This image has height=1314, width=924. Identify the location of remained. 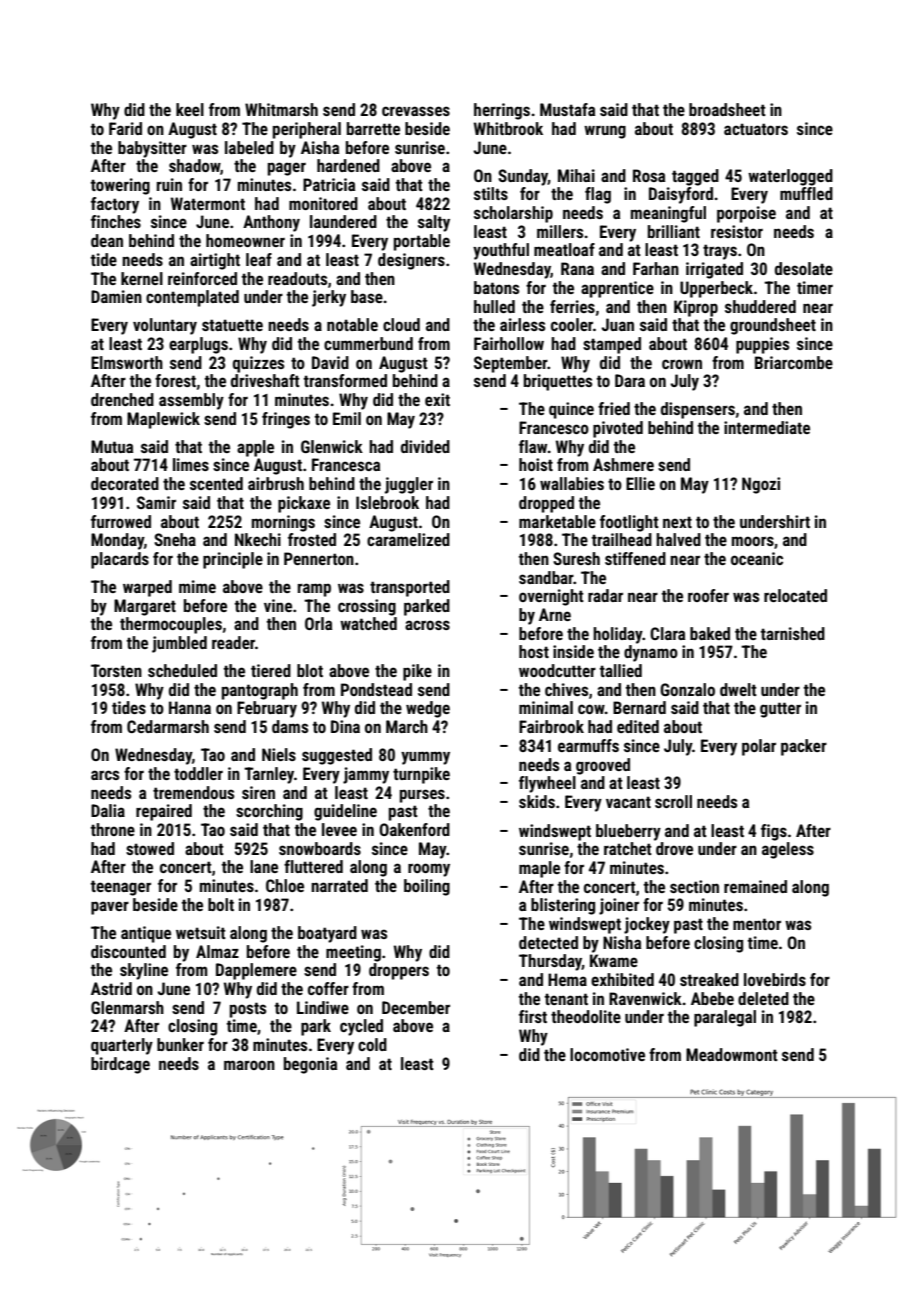
(755, 886).
